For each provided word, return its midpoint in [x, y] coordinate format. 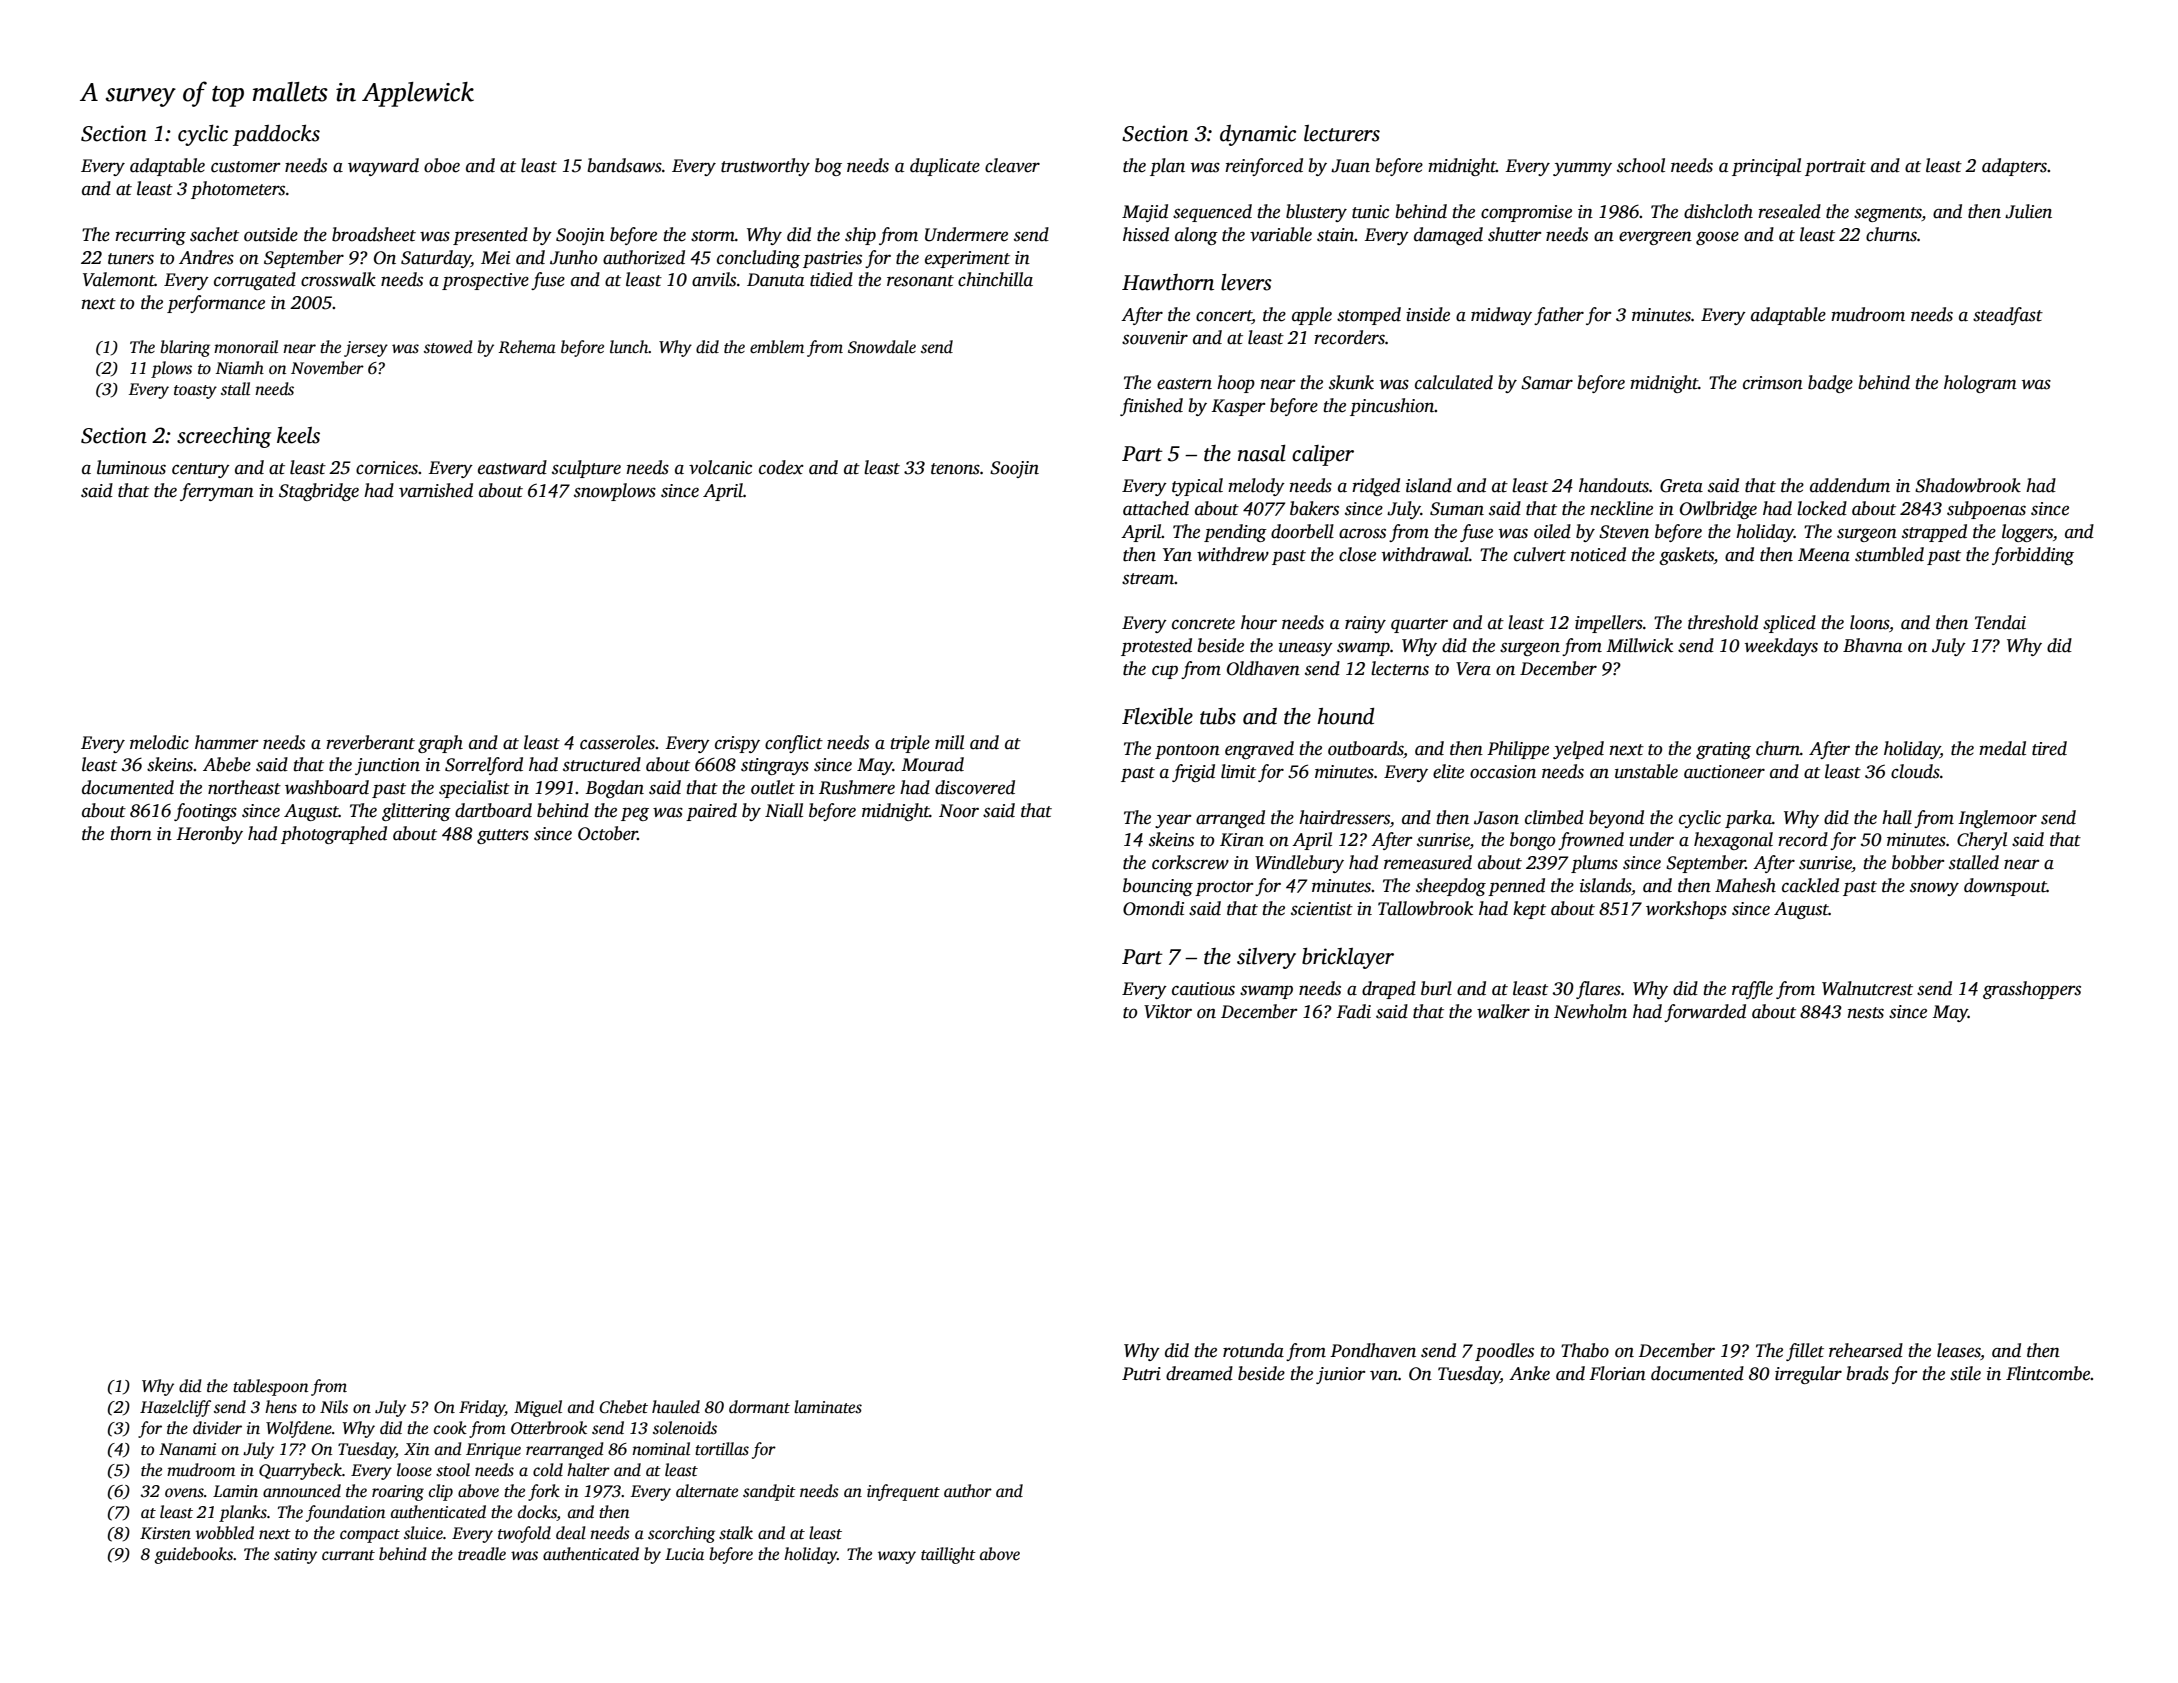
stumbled [1889, 554]
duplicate [945, 167]
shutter [1514, 234]
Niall [784, 810]
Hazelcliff [175, 1408]
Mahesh [1745, 885]
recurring [150, 236]
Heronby [209, 835]
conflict [794, 744]
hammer [226, 742]
